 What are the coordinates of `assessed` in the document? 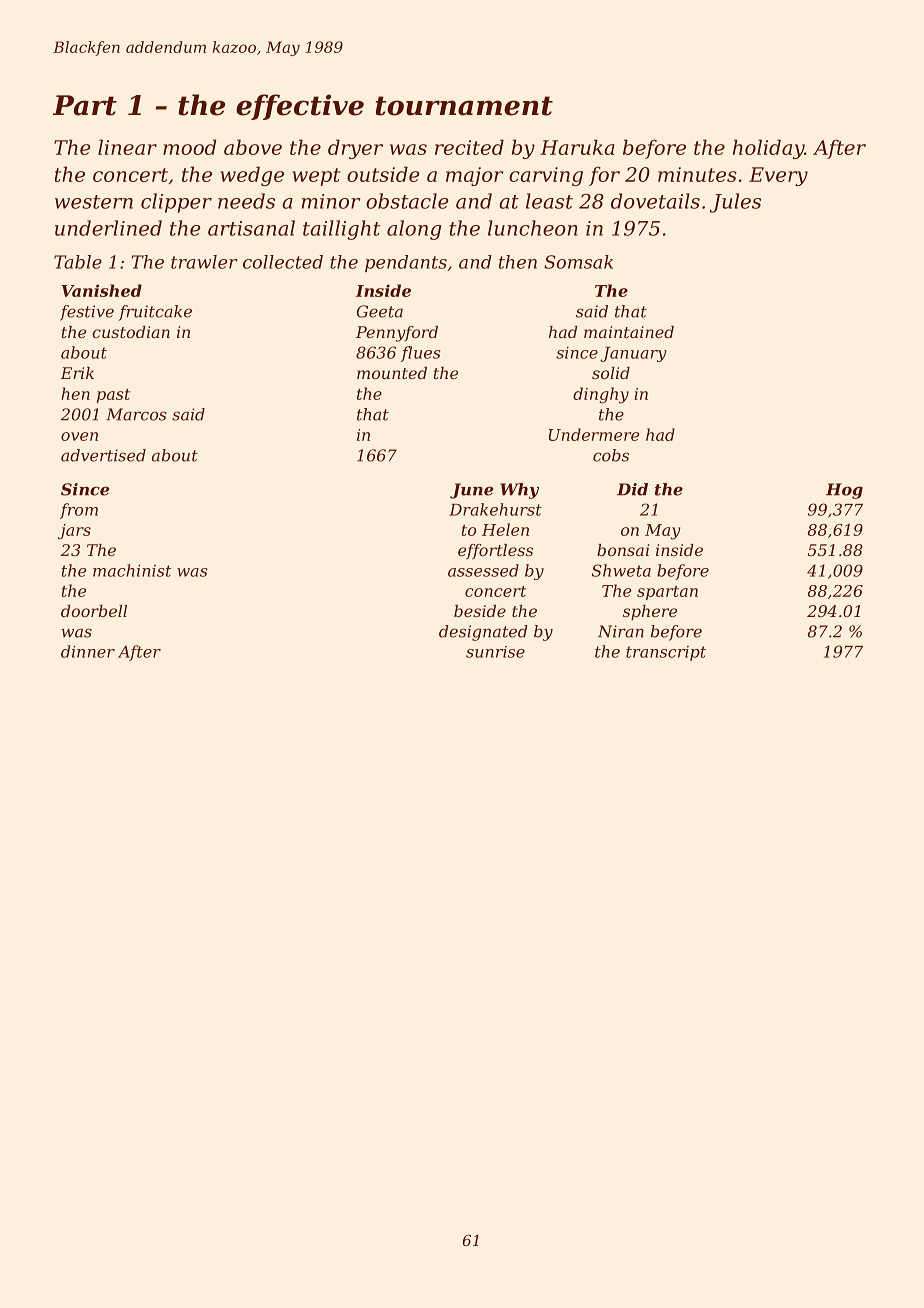 It's located at (483, 570).
